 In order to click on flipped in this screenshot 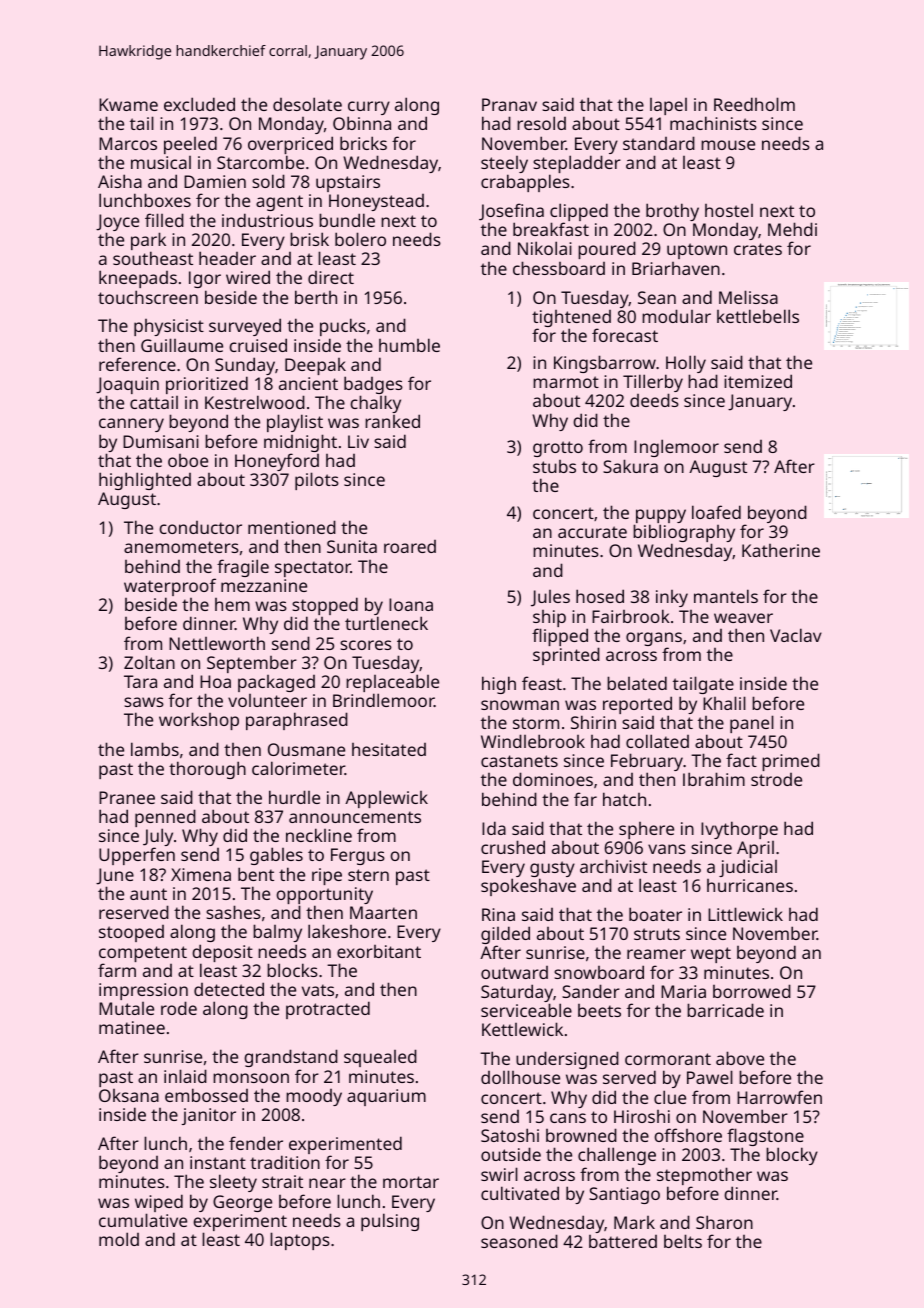, I will do `click(560, 637)`.
